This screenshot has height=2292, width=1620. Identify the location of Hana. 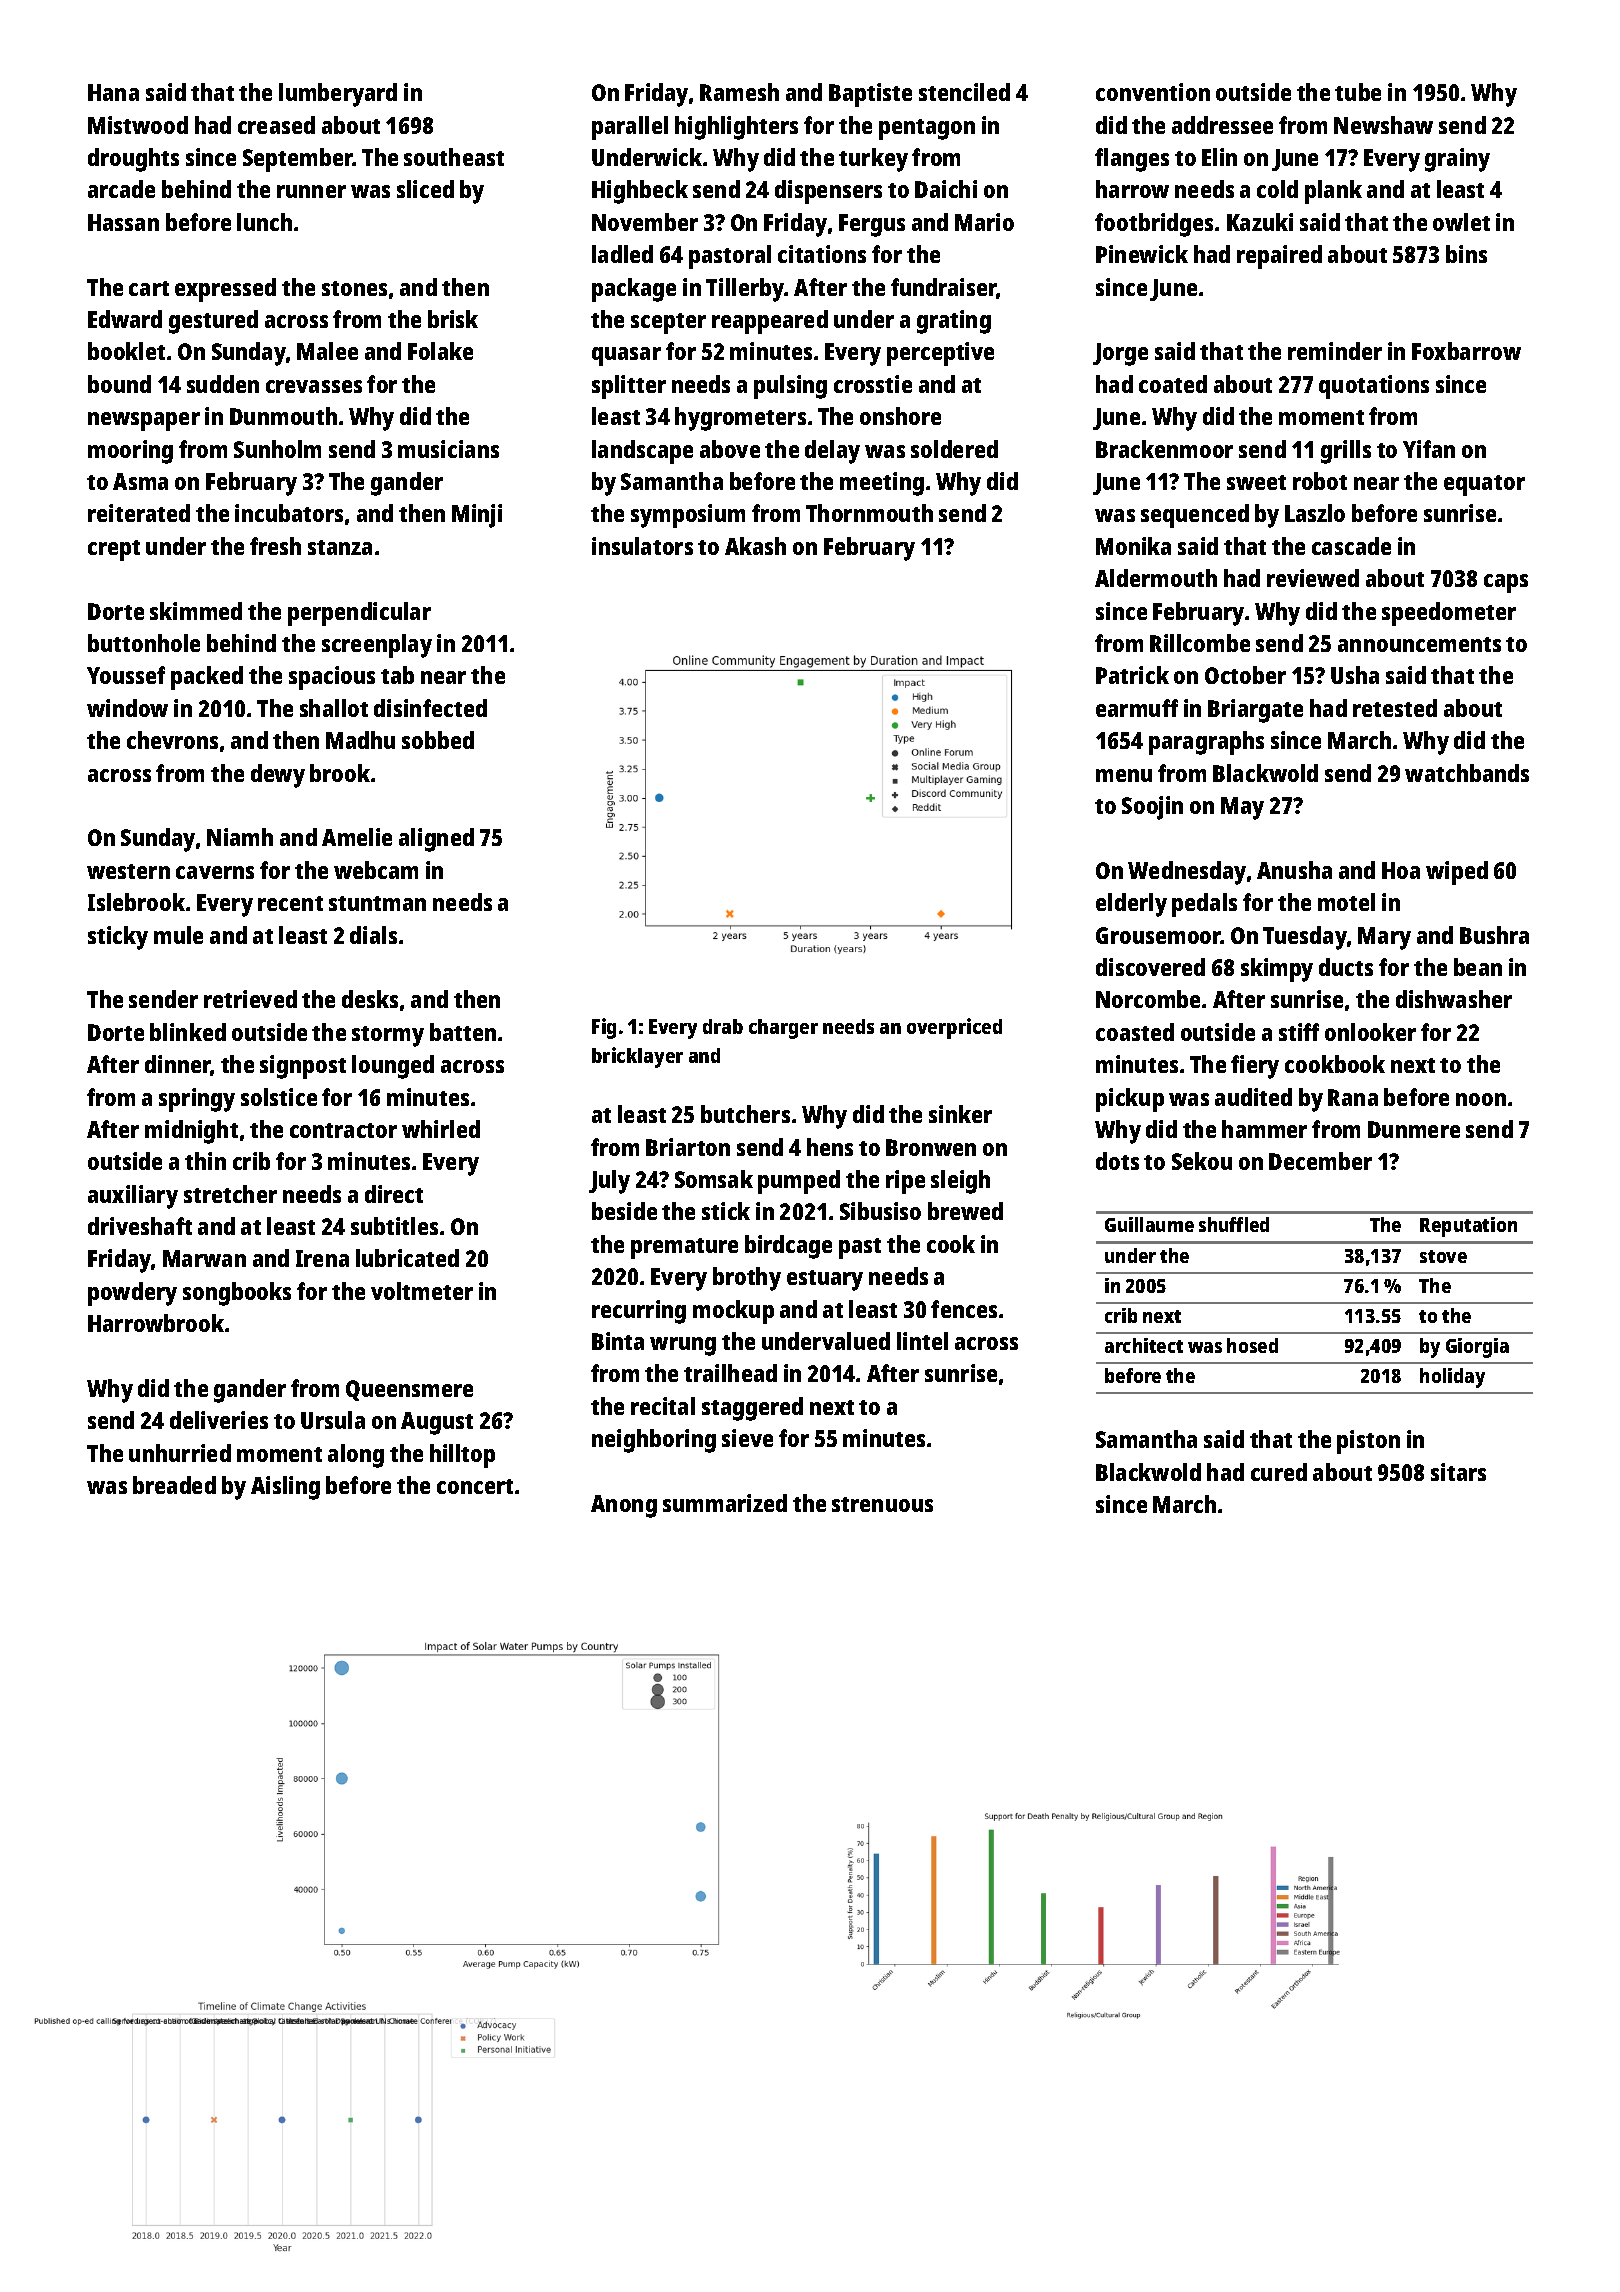
(113, 92).
